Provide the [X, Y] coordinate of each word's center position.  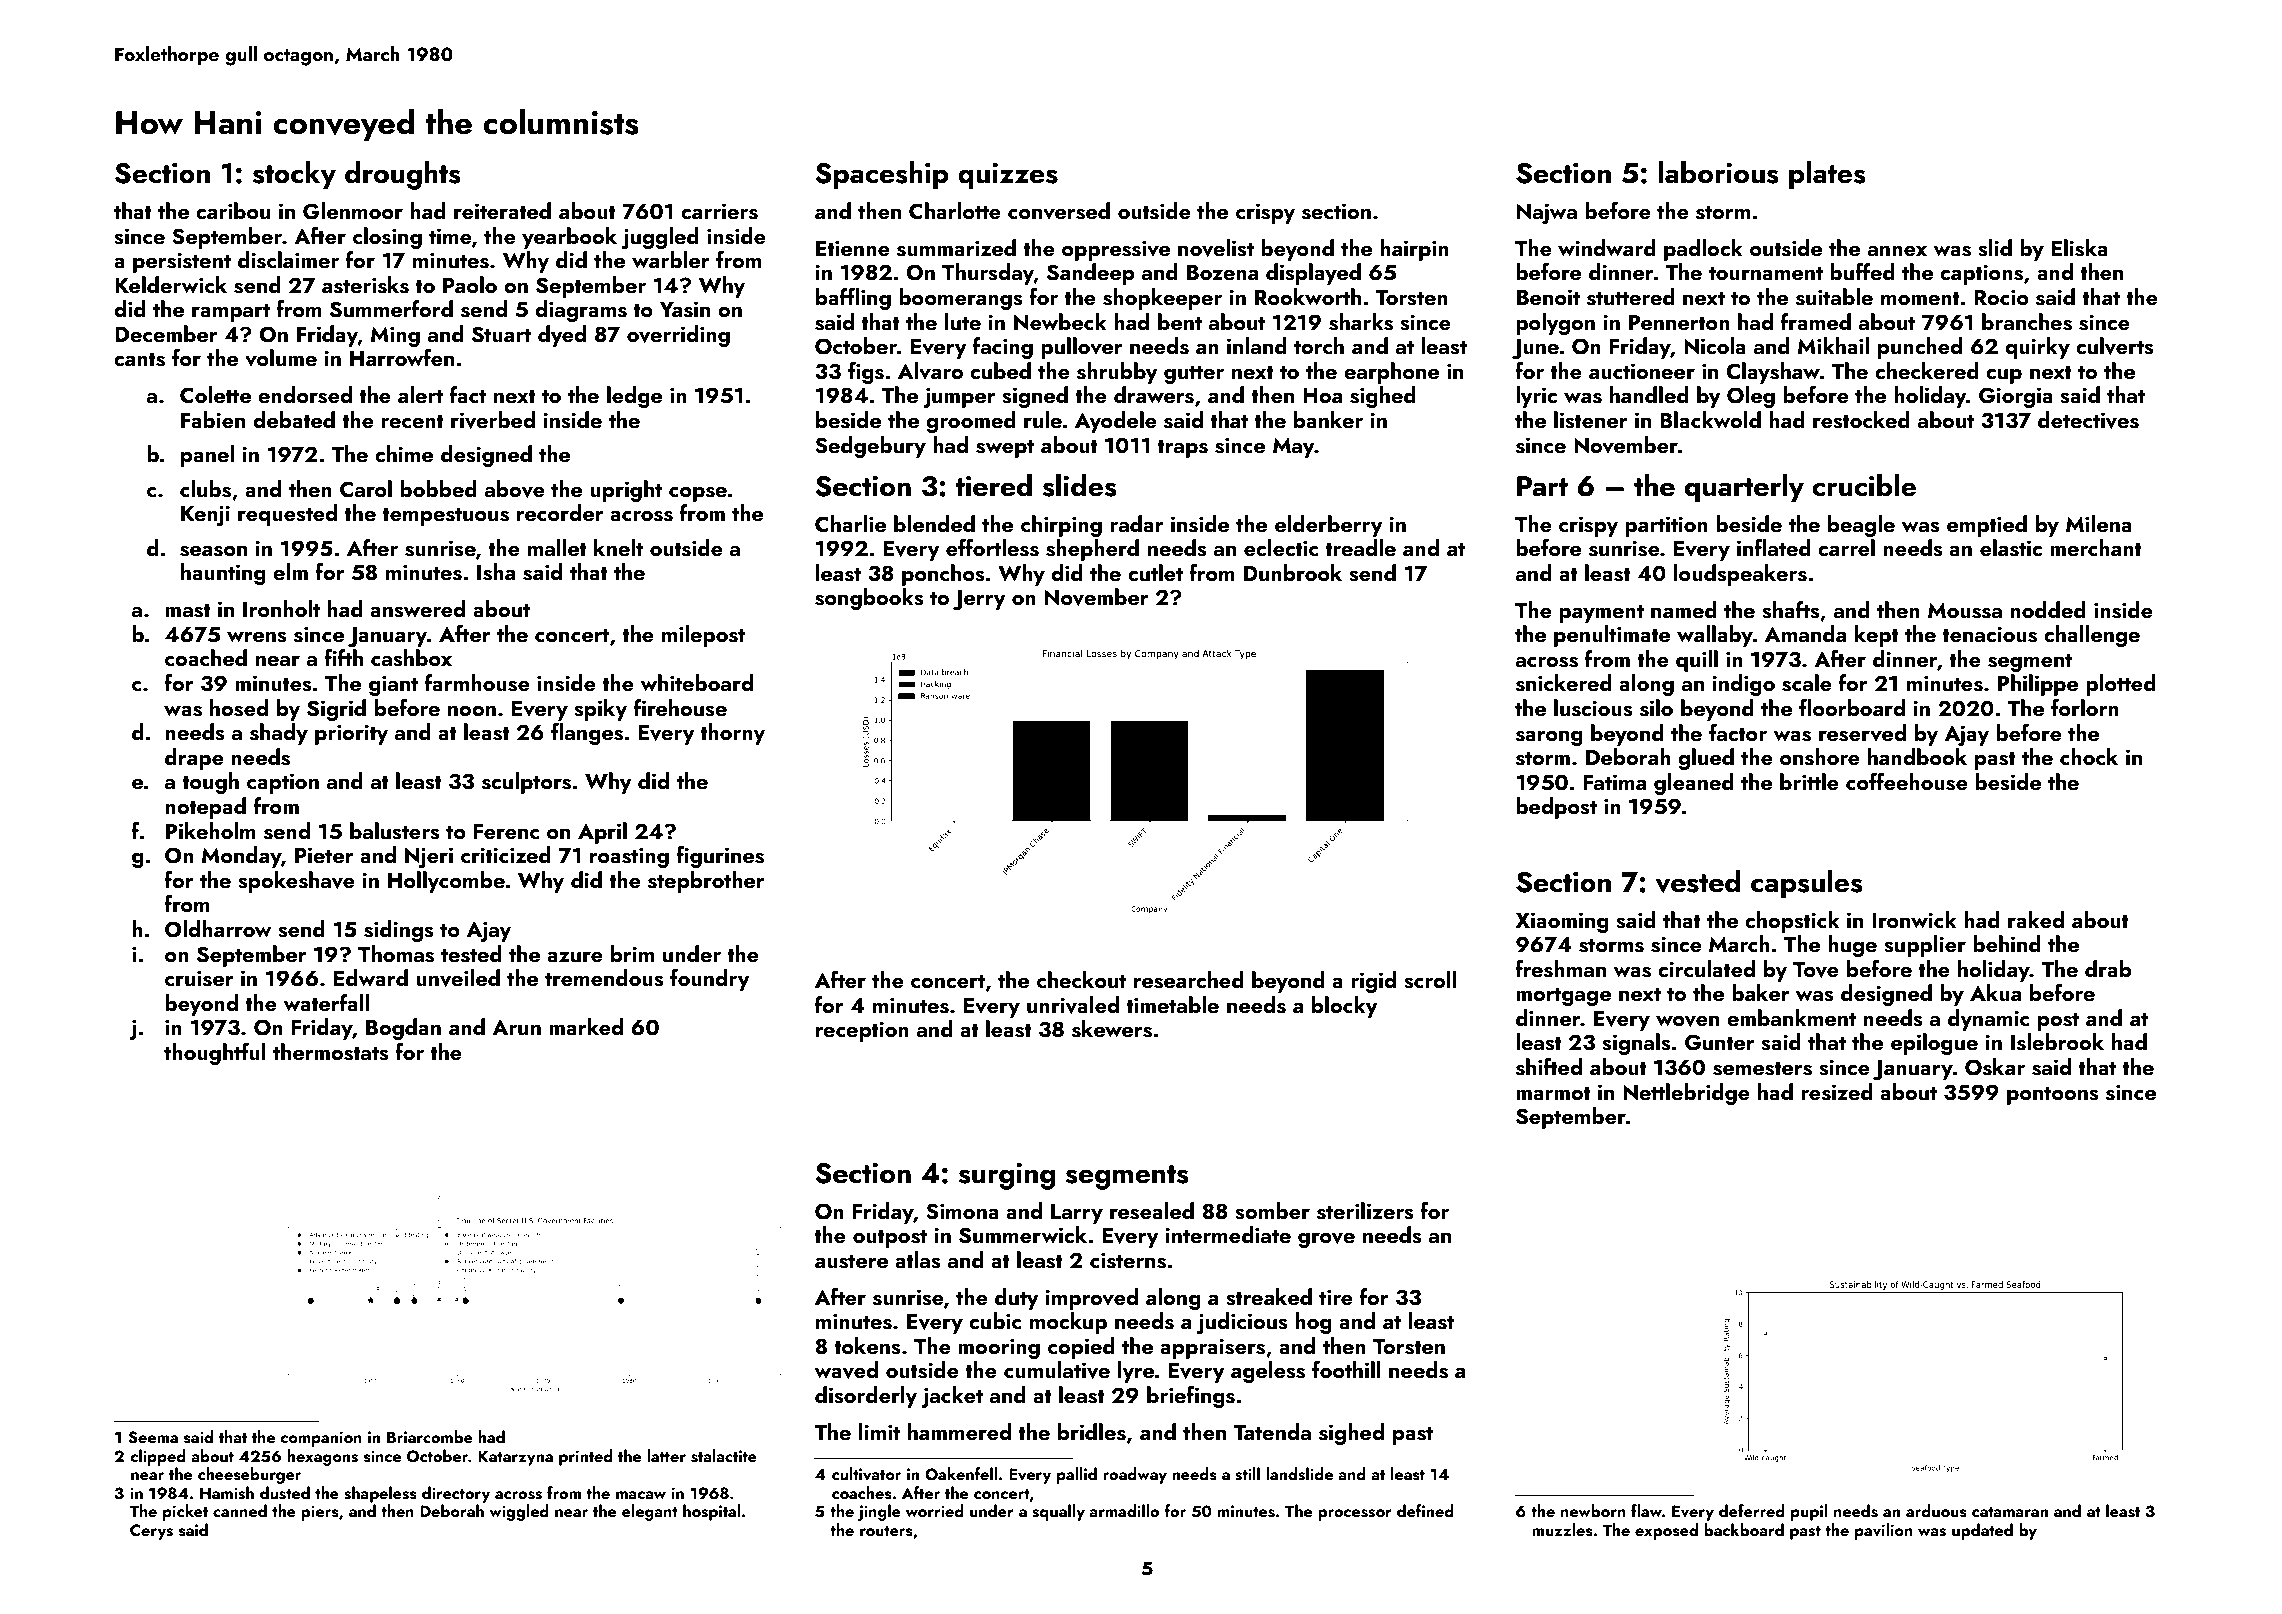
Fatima [1615, 782]
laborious [1718, 172]
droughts [403, 175]
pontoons [2053, 1095]
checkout [1081, 979]
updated [1982, 1531]
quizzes [1008, 176]
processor [1355, 1515]
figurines [720, 857]
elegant [650, 1512]
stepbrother [706, 882]
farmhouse [477, 683]
